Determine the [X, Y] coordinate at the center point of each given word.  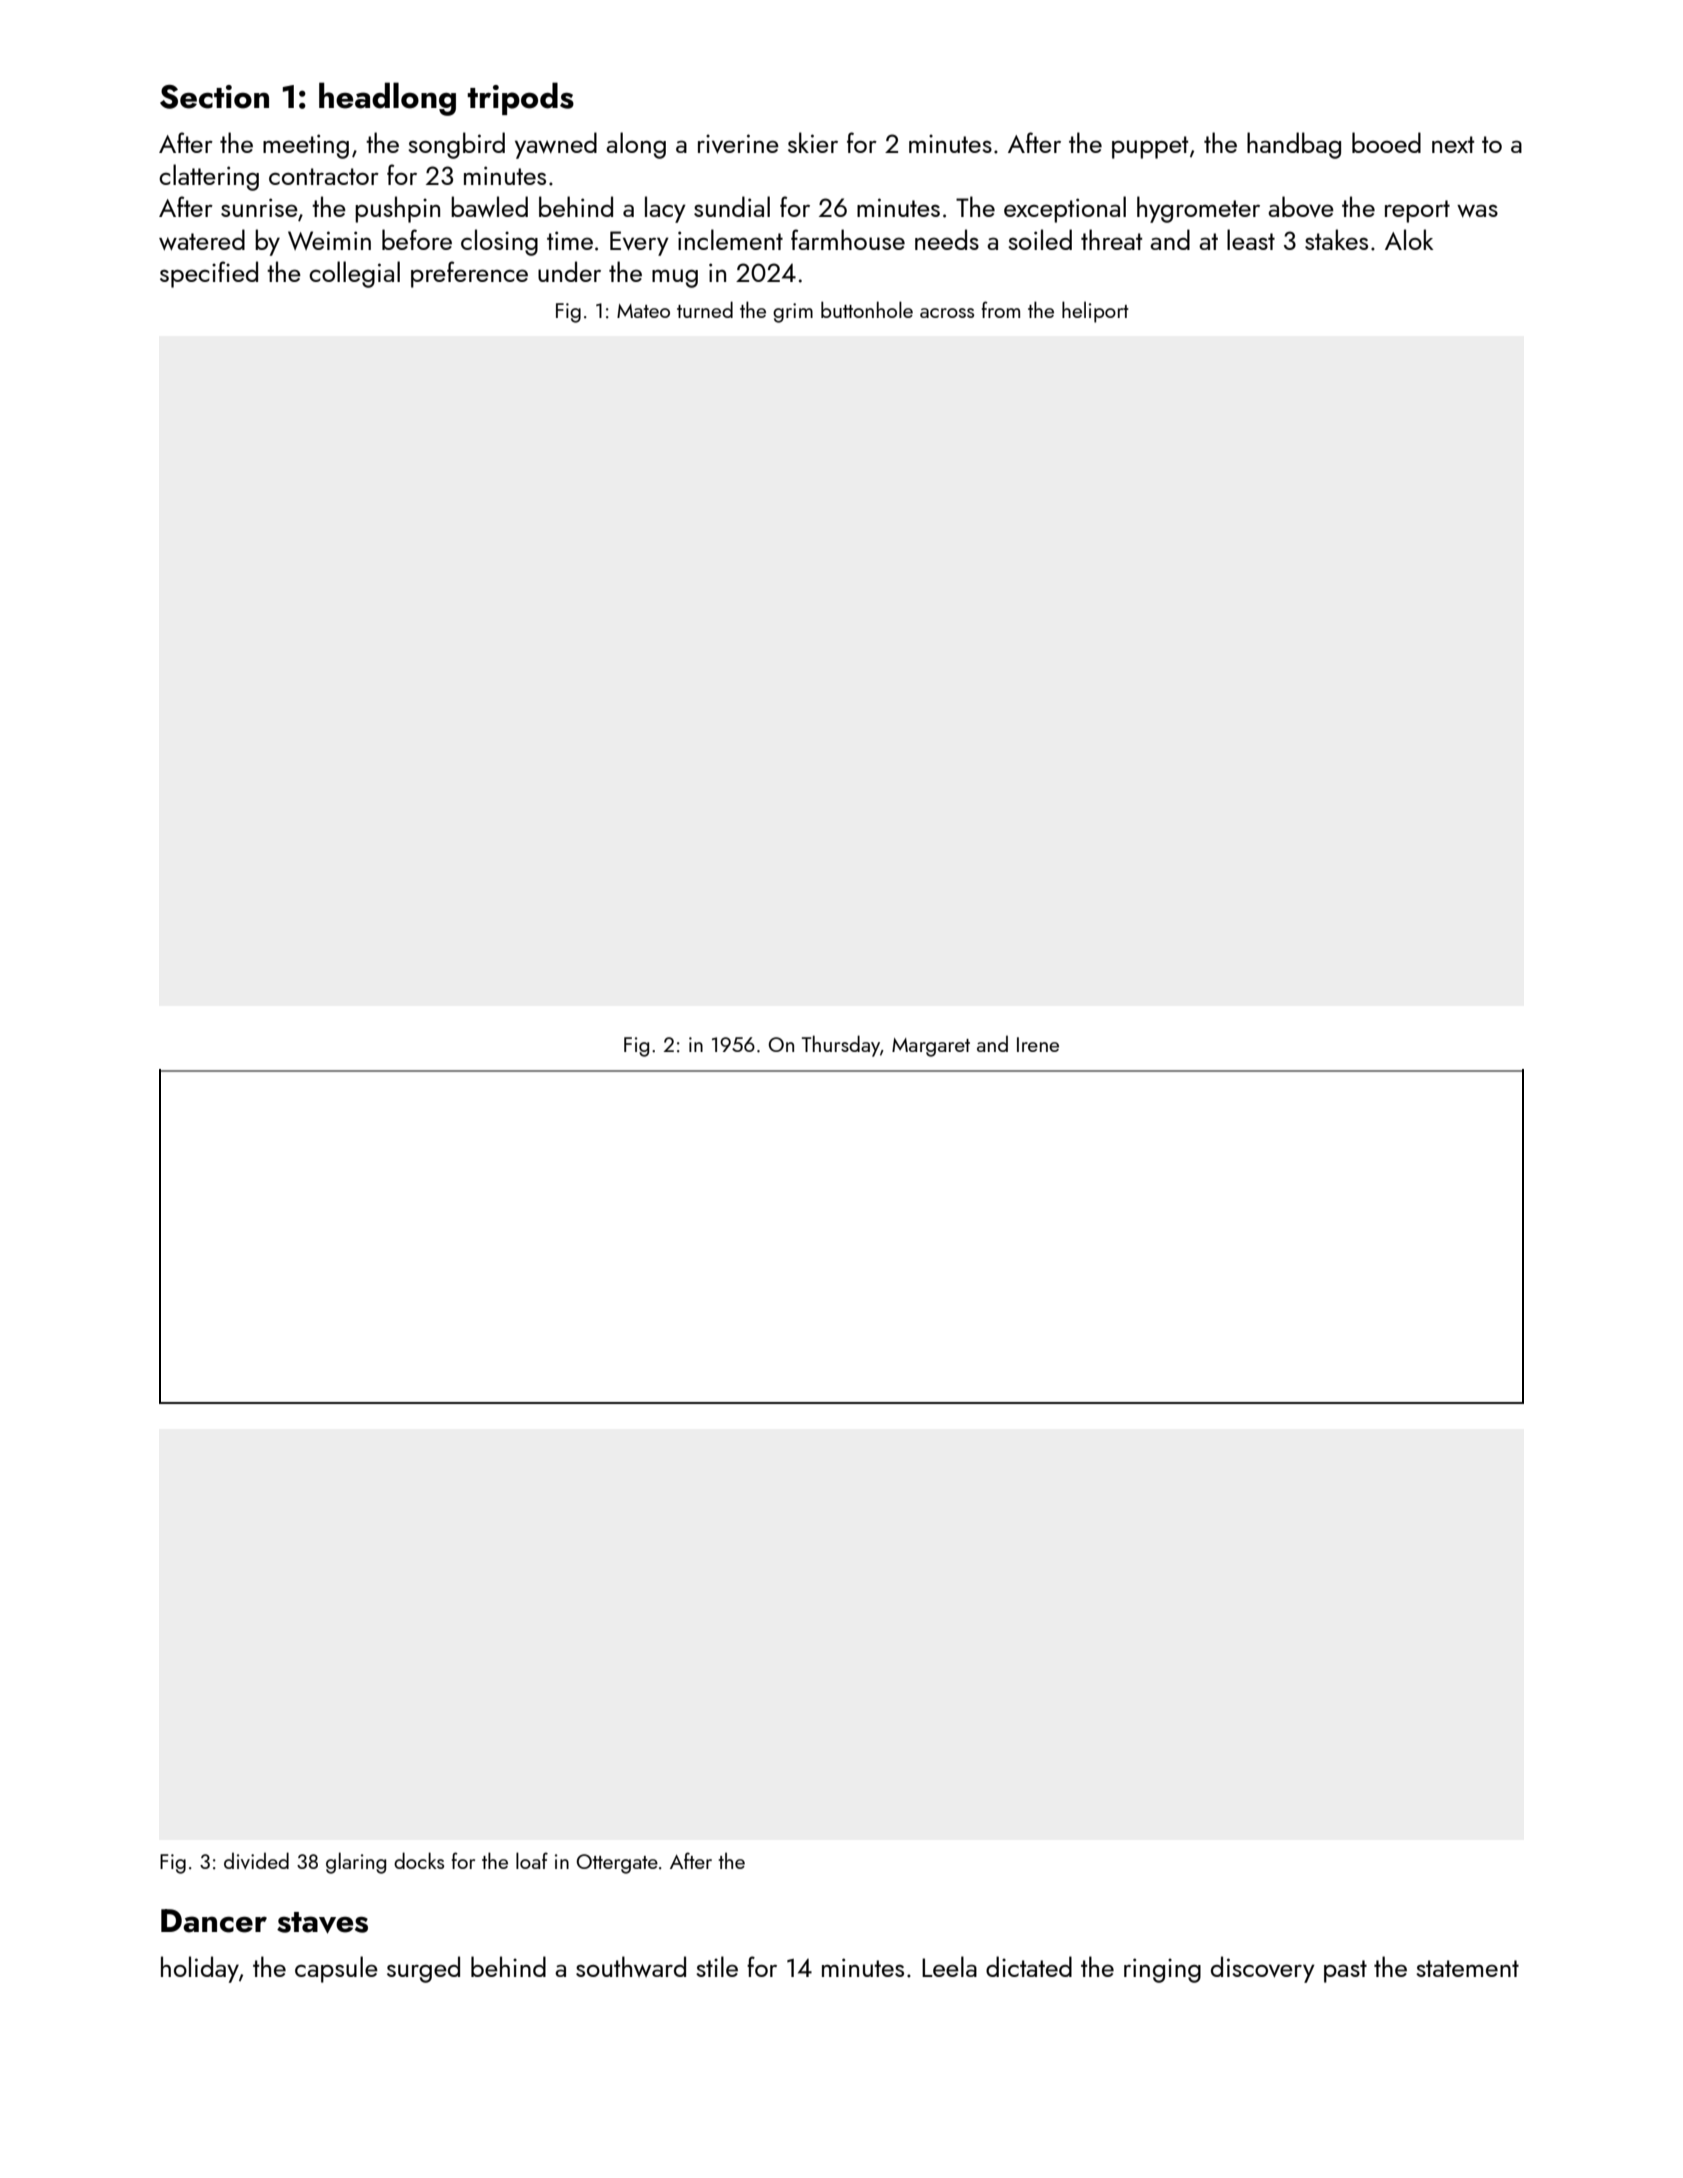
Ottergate [617, 1864]
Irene [1038, 1044]
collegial [354, 274]
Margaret [931, 1047]
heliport [1095, 312]
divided [256, 1860]
